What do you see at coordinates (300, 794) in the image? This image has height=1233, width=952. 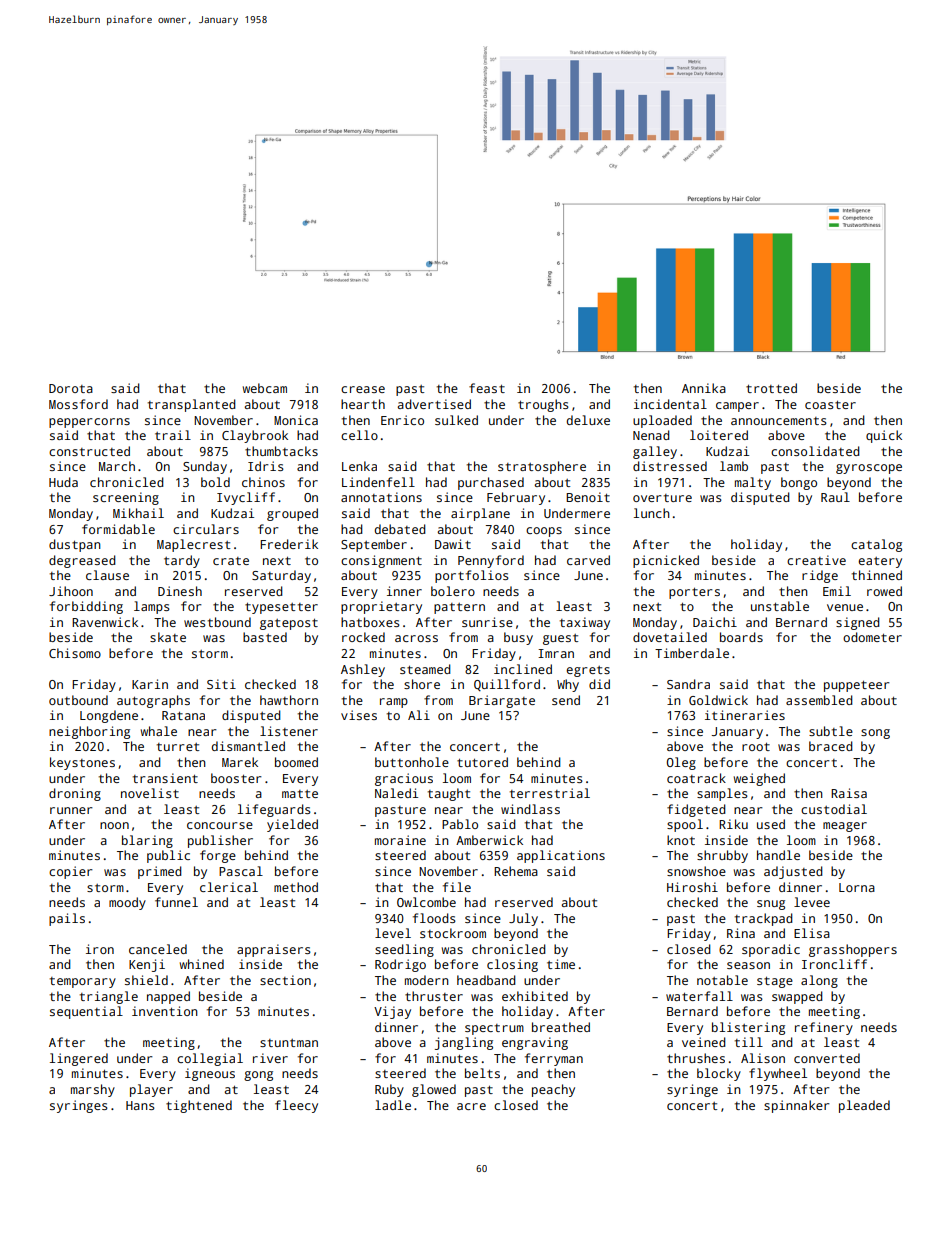 I see `matte` at bounding box center [300, 794].
